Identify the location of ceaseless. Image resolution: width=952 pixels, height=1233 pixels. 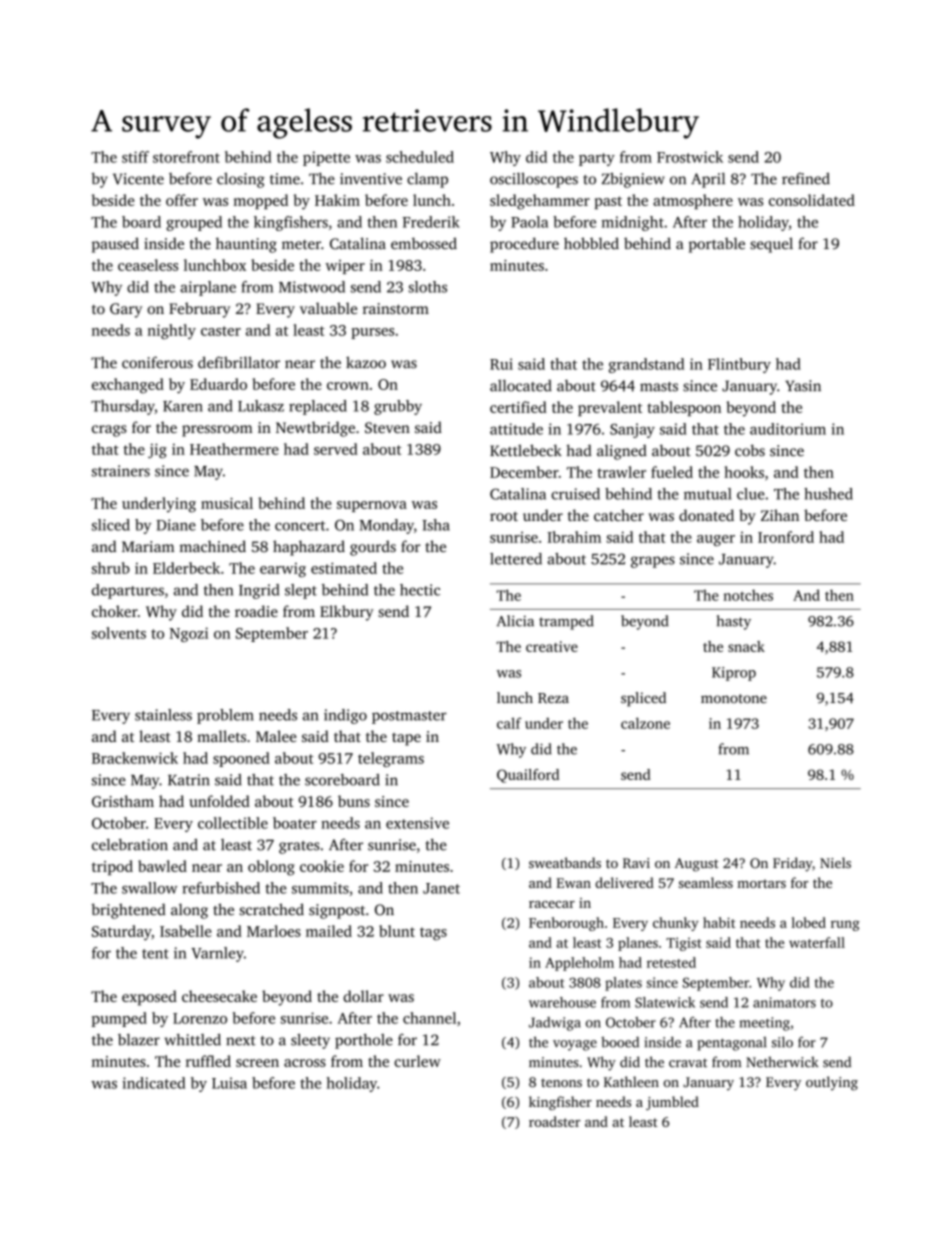
(148, 265).
